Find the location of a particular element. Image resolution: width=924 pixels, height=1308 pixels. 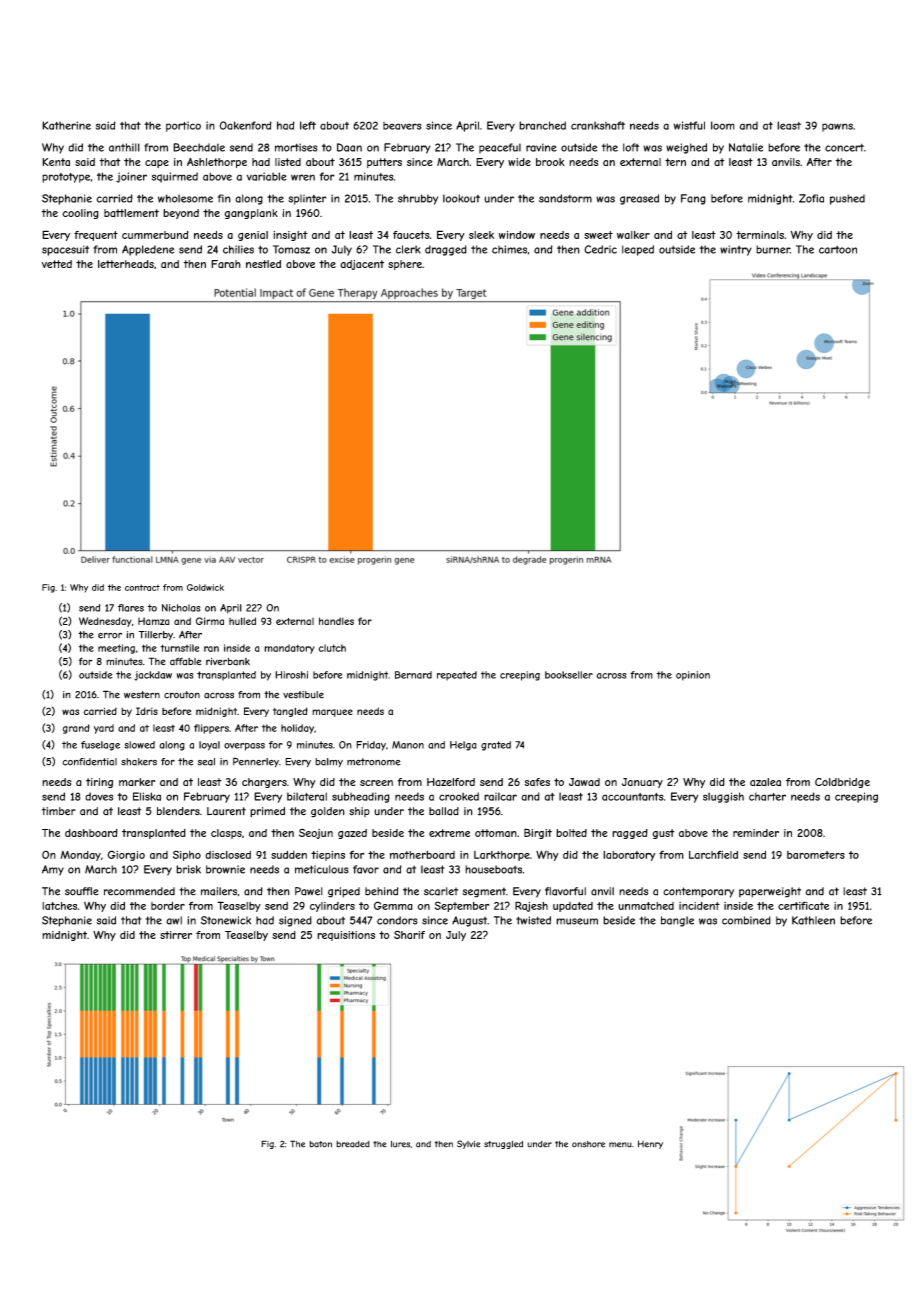

Farah is located at coordinates (226, 264).
